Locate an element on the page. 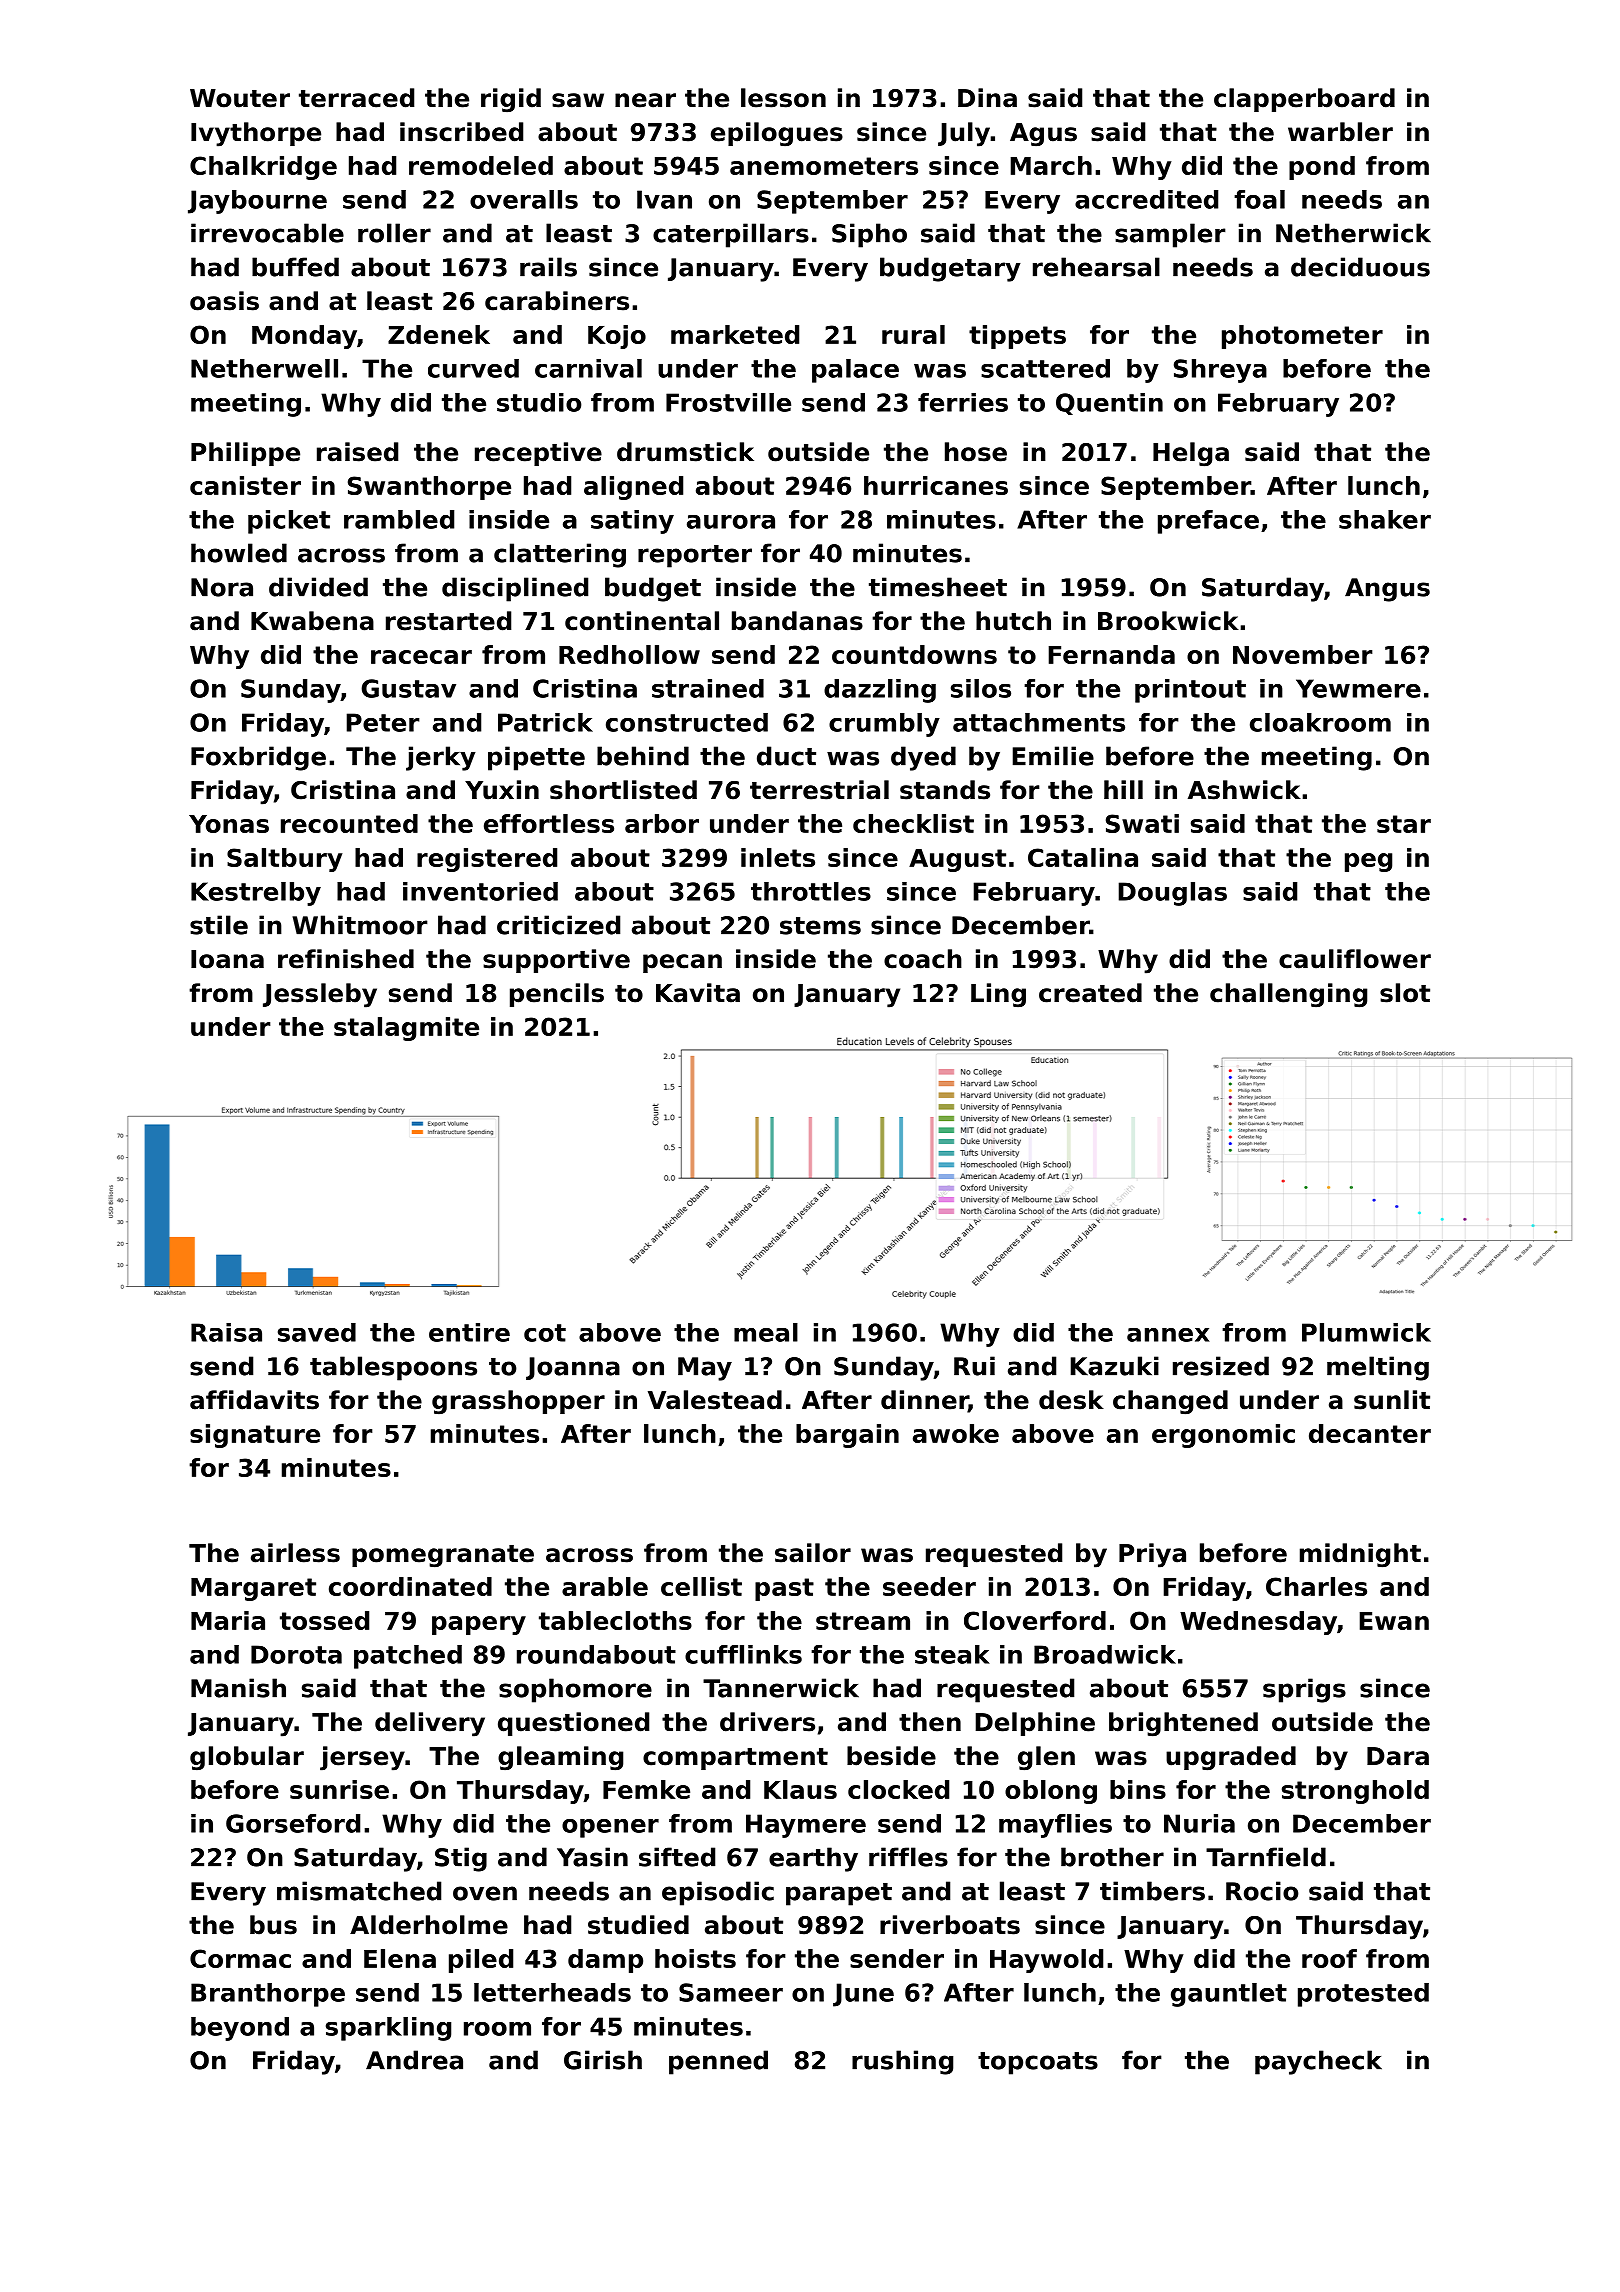 Image resolution: width=1620 pixels, height=2292 pixels. penned is located at coordinates (718, 2062).
